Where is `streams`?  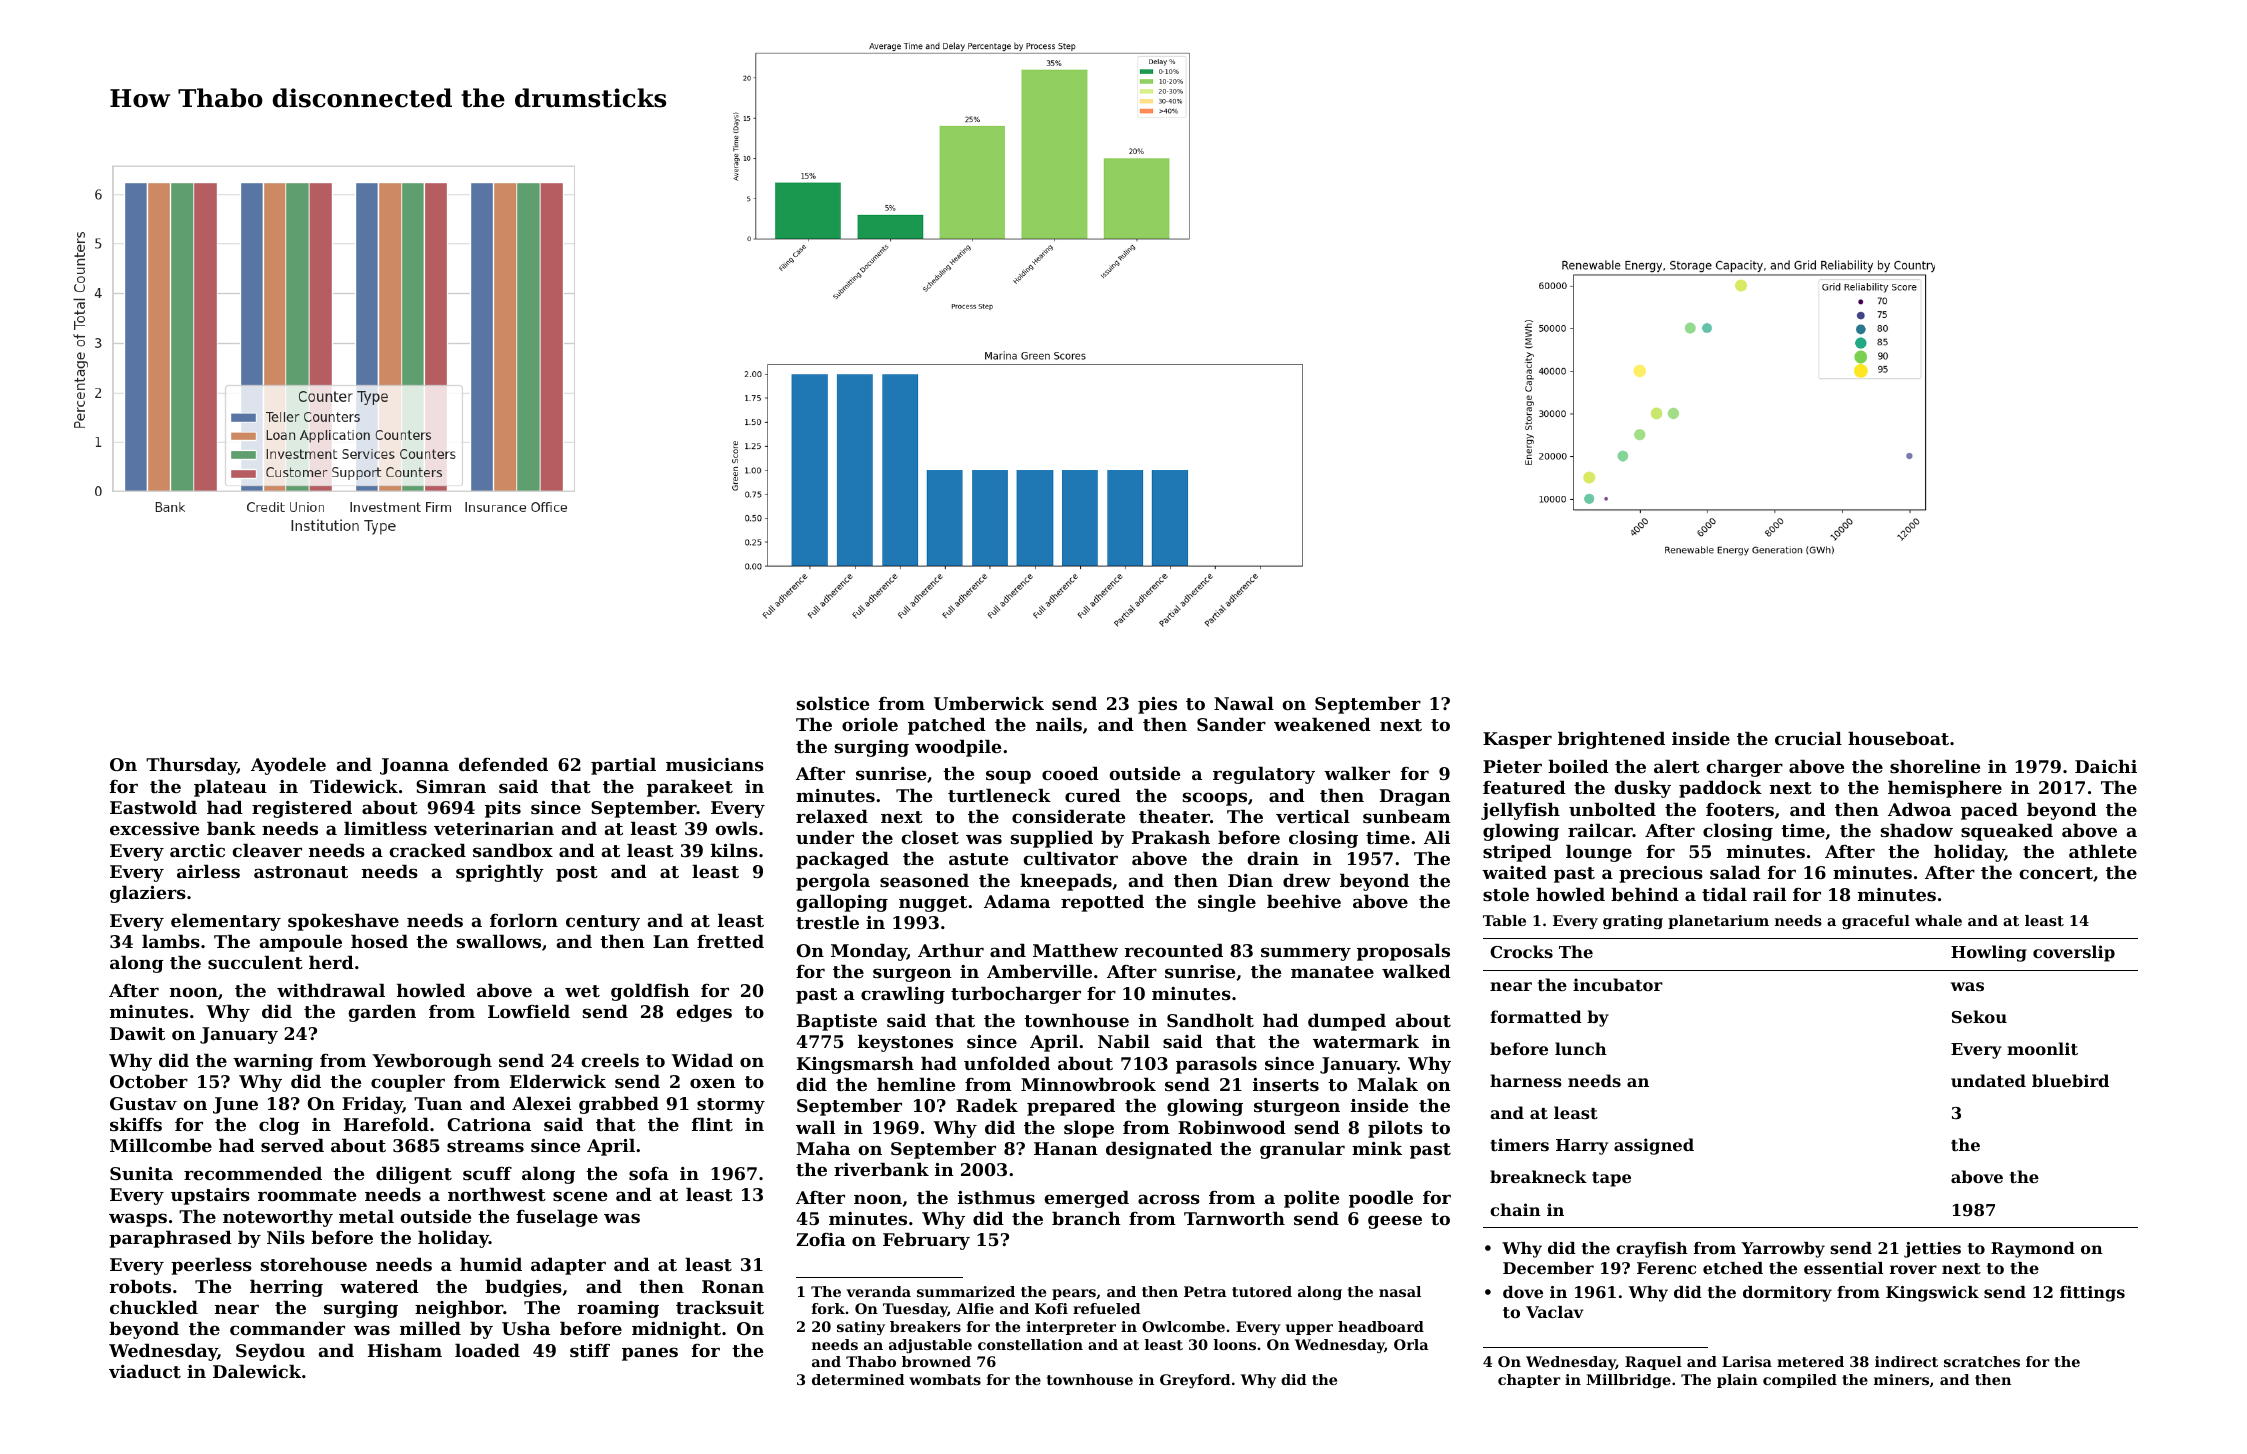
streams is located at coordinates (485, 1146).
